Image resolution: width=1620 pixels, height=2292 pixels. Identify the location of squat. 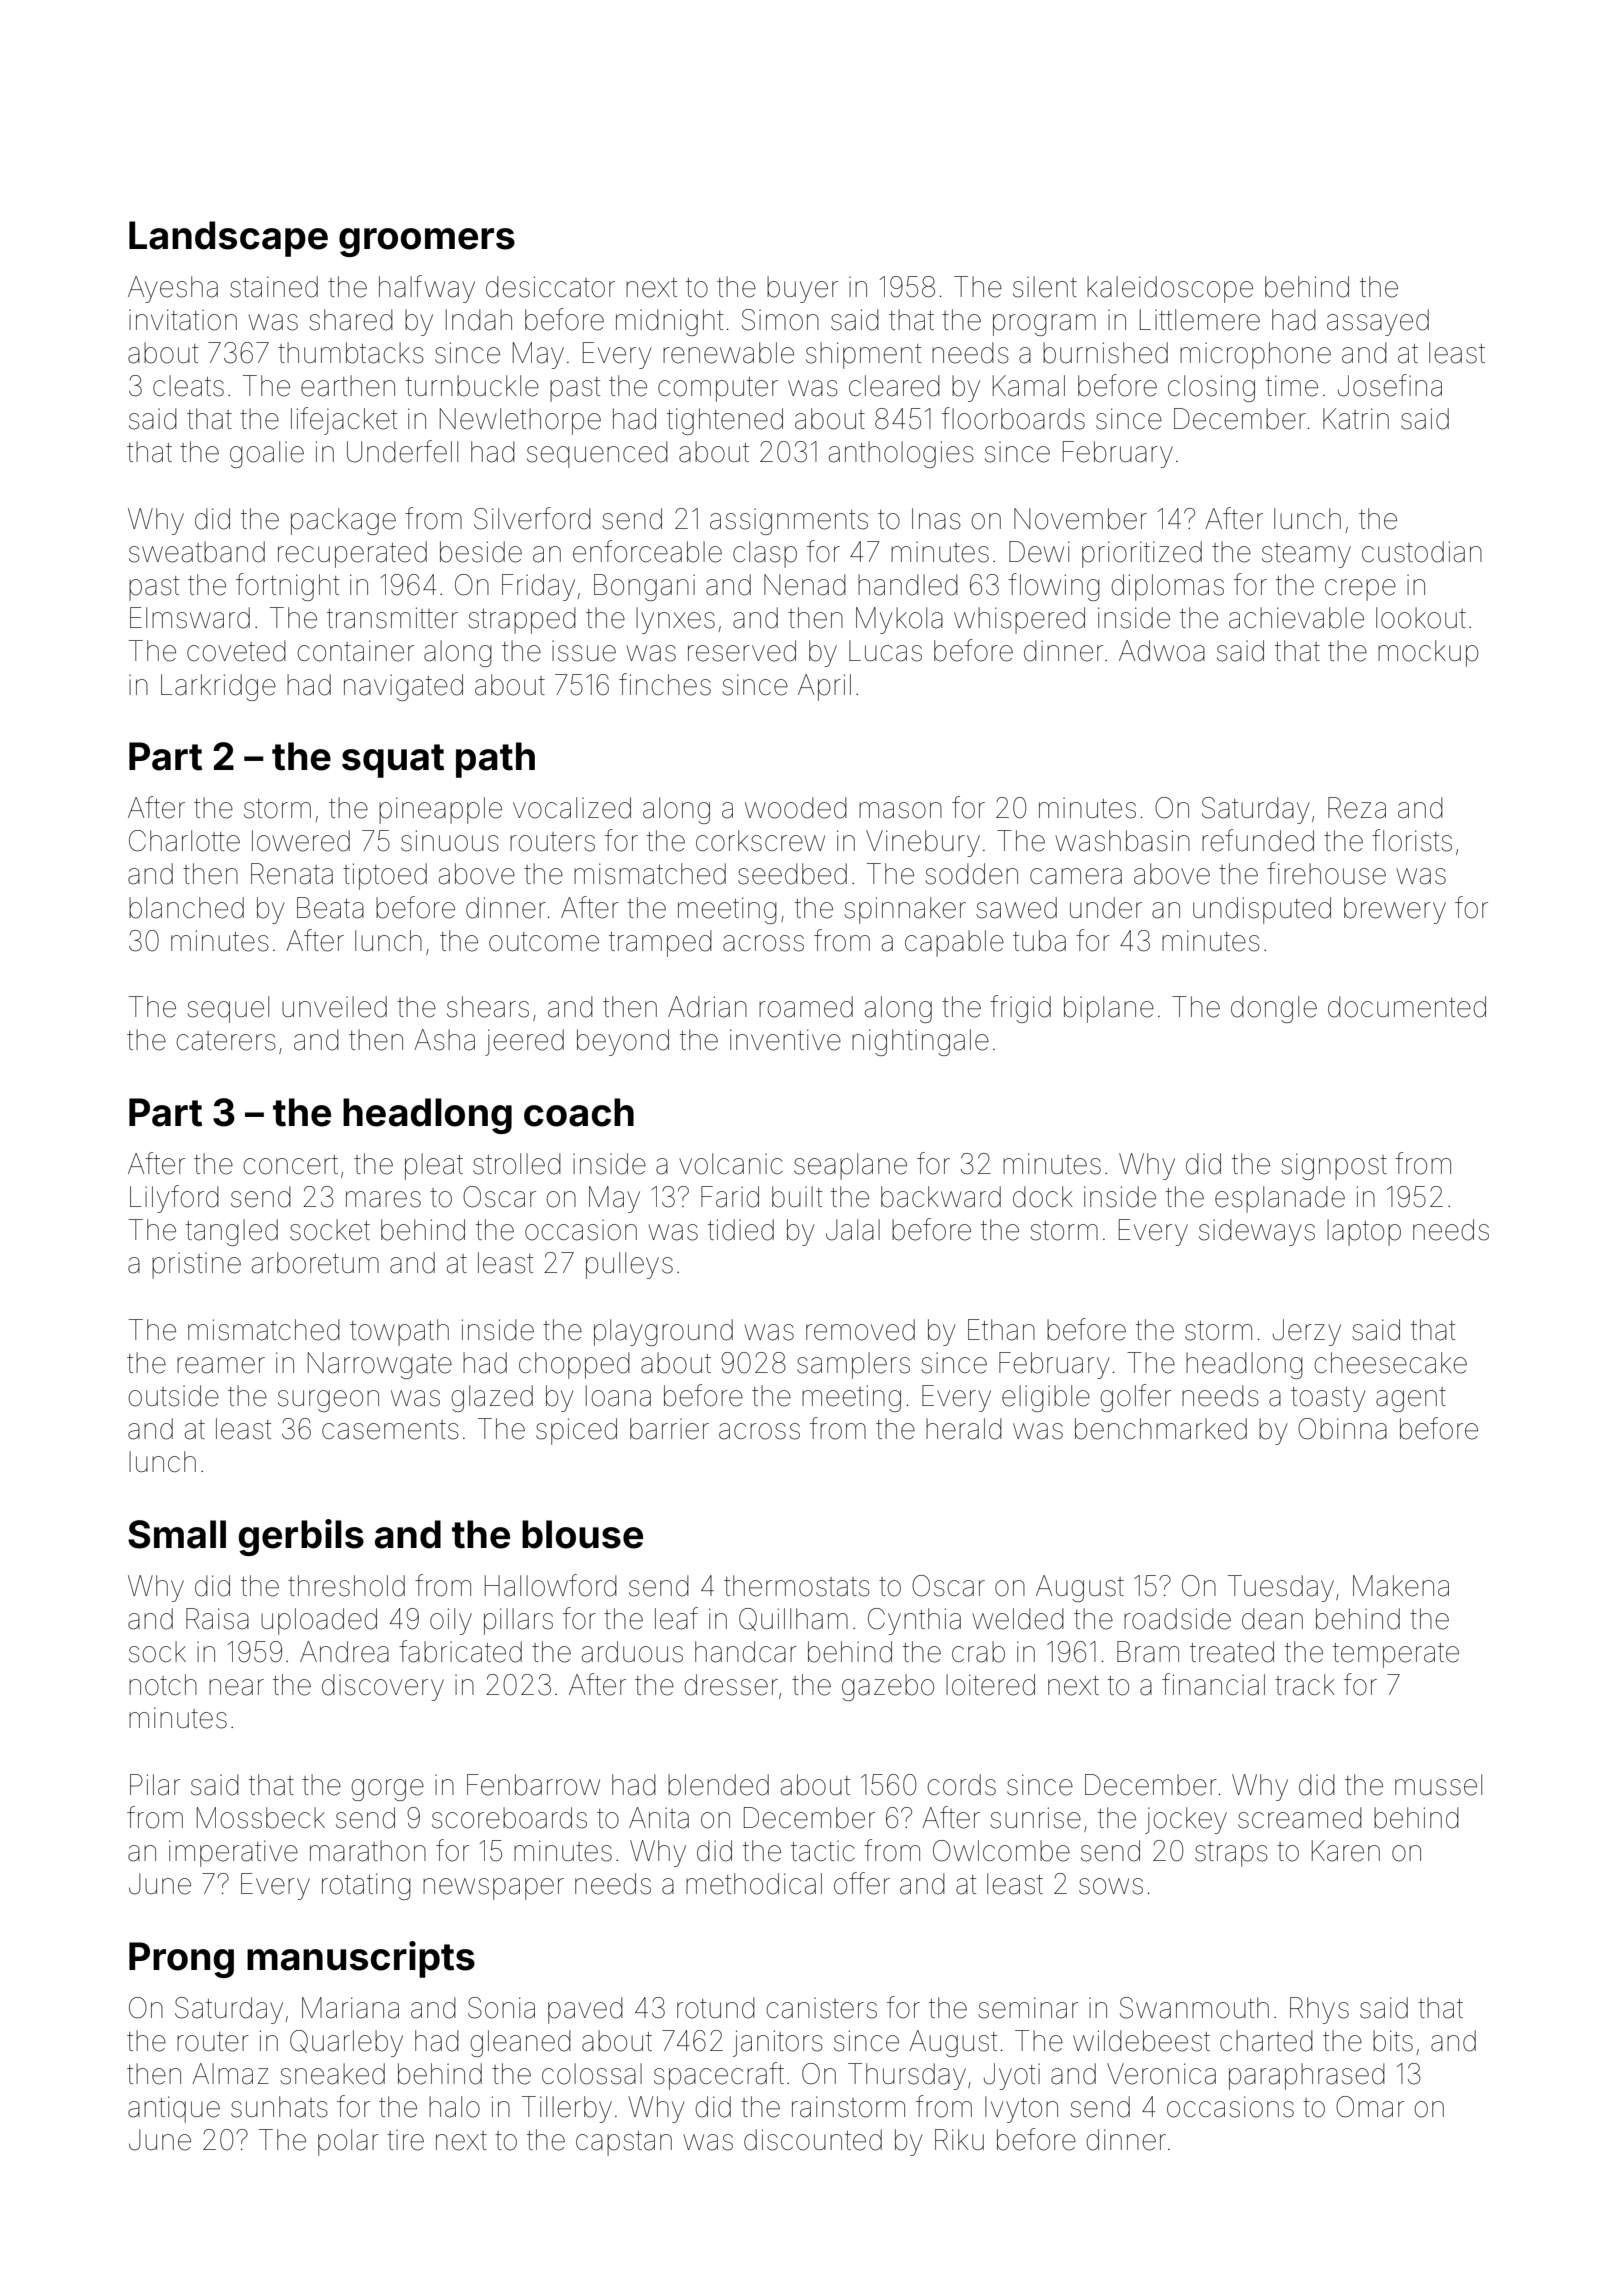
(393, 761).
